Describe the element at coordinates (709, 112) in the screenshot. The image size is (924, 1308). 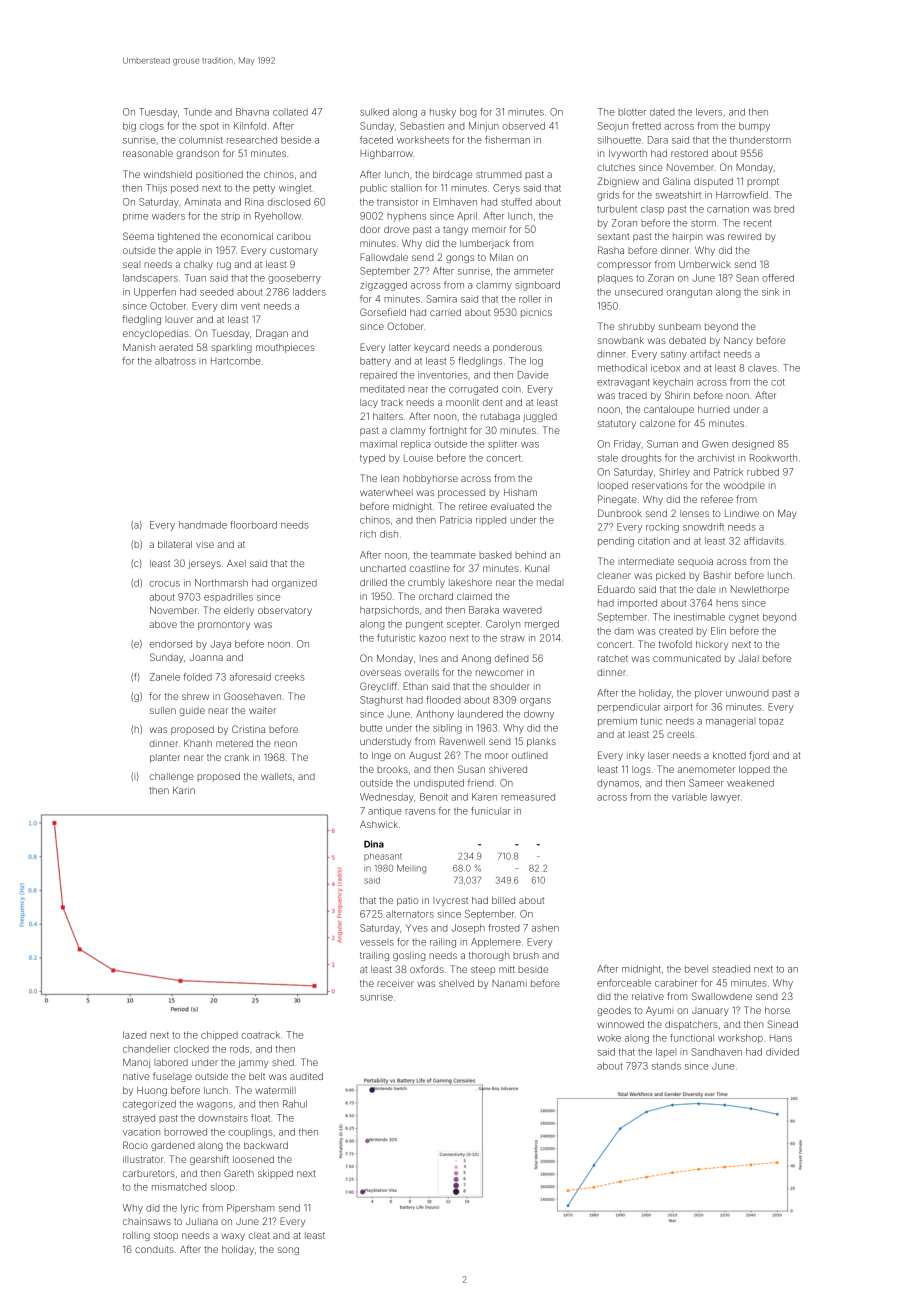
I see `levers` at that location.
